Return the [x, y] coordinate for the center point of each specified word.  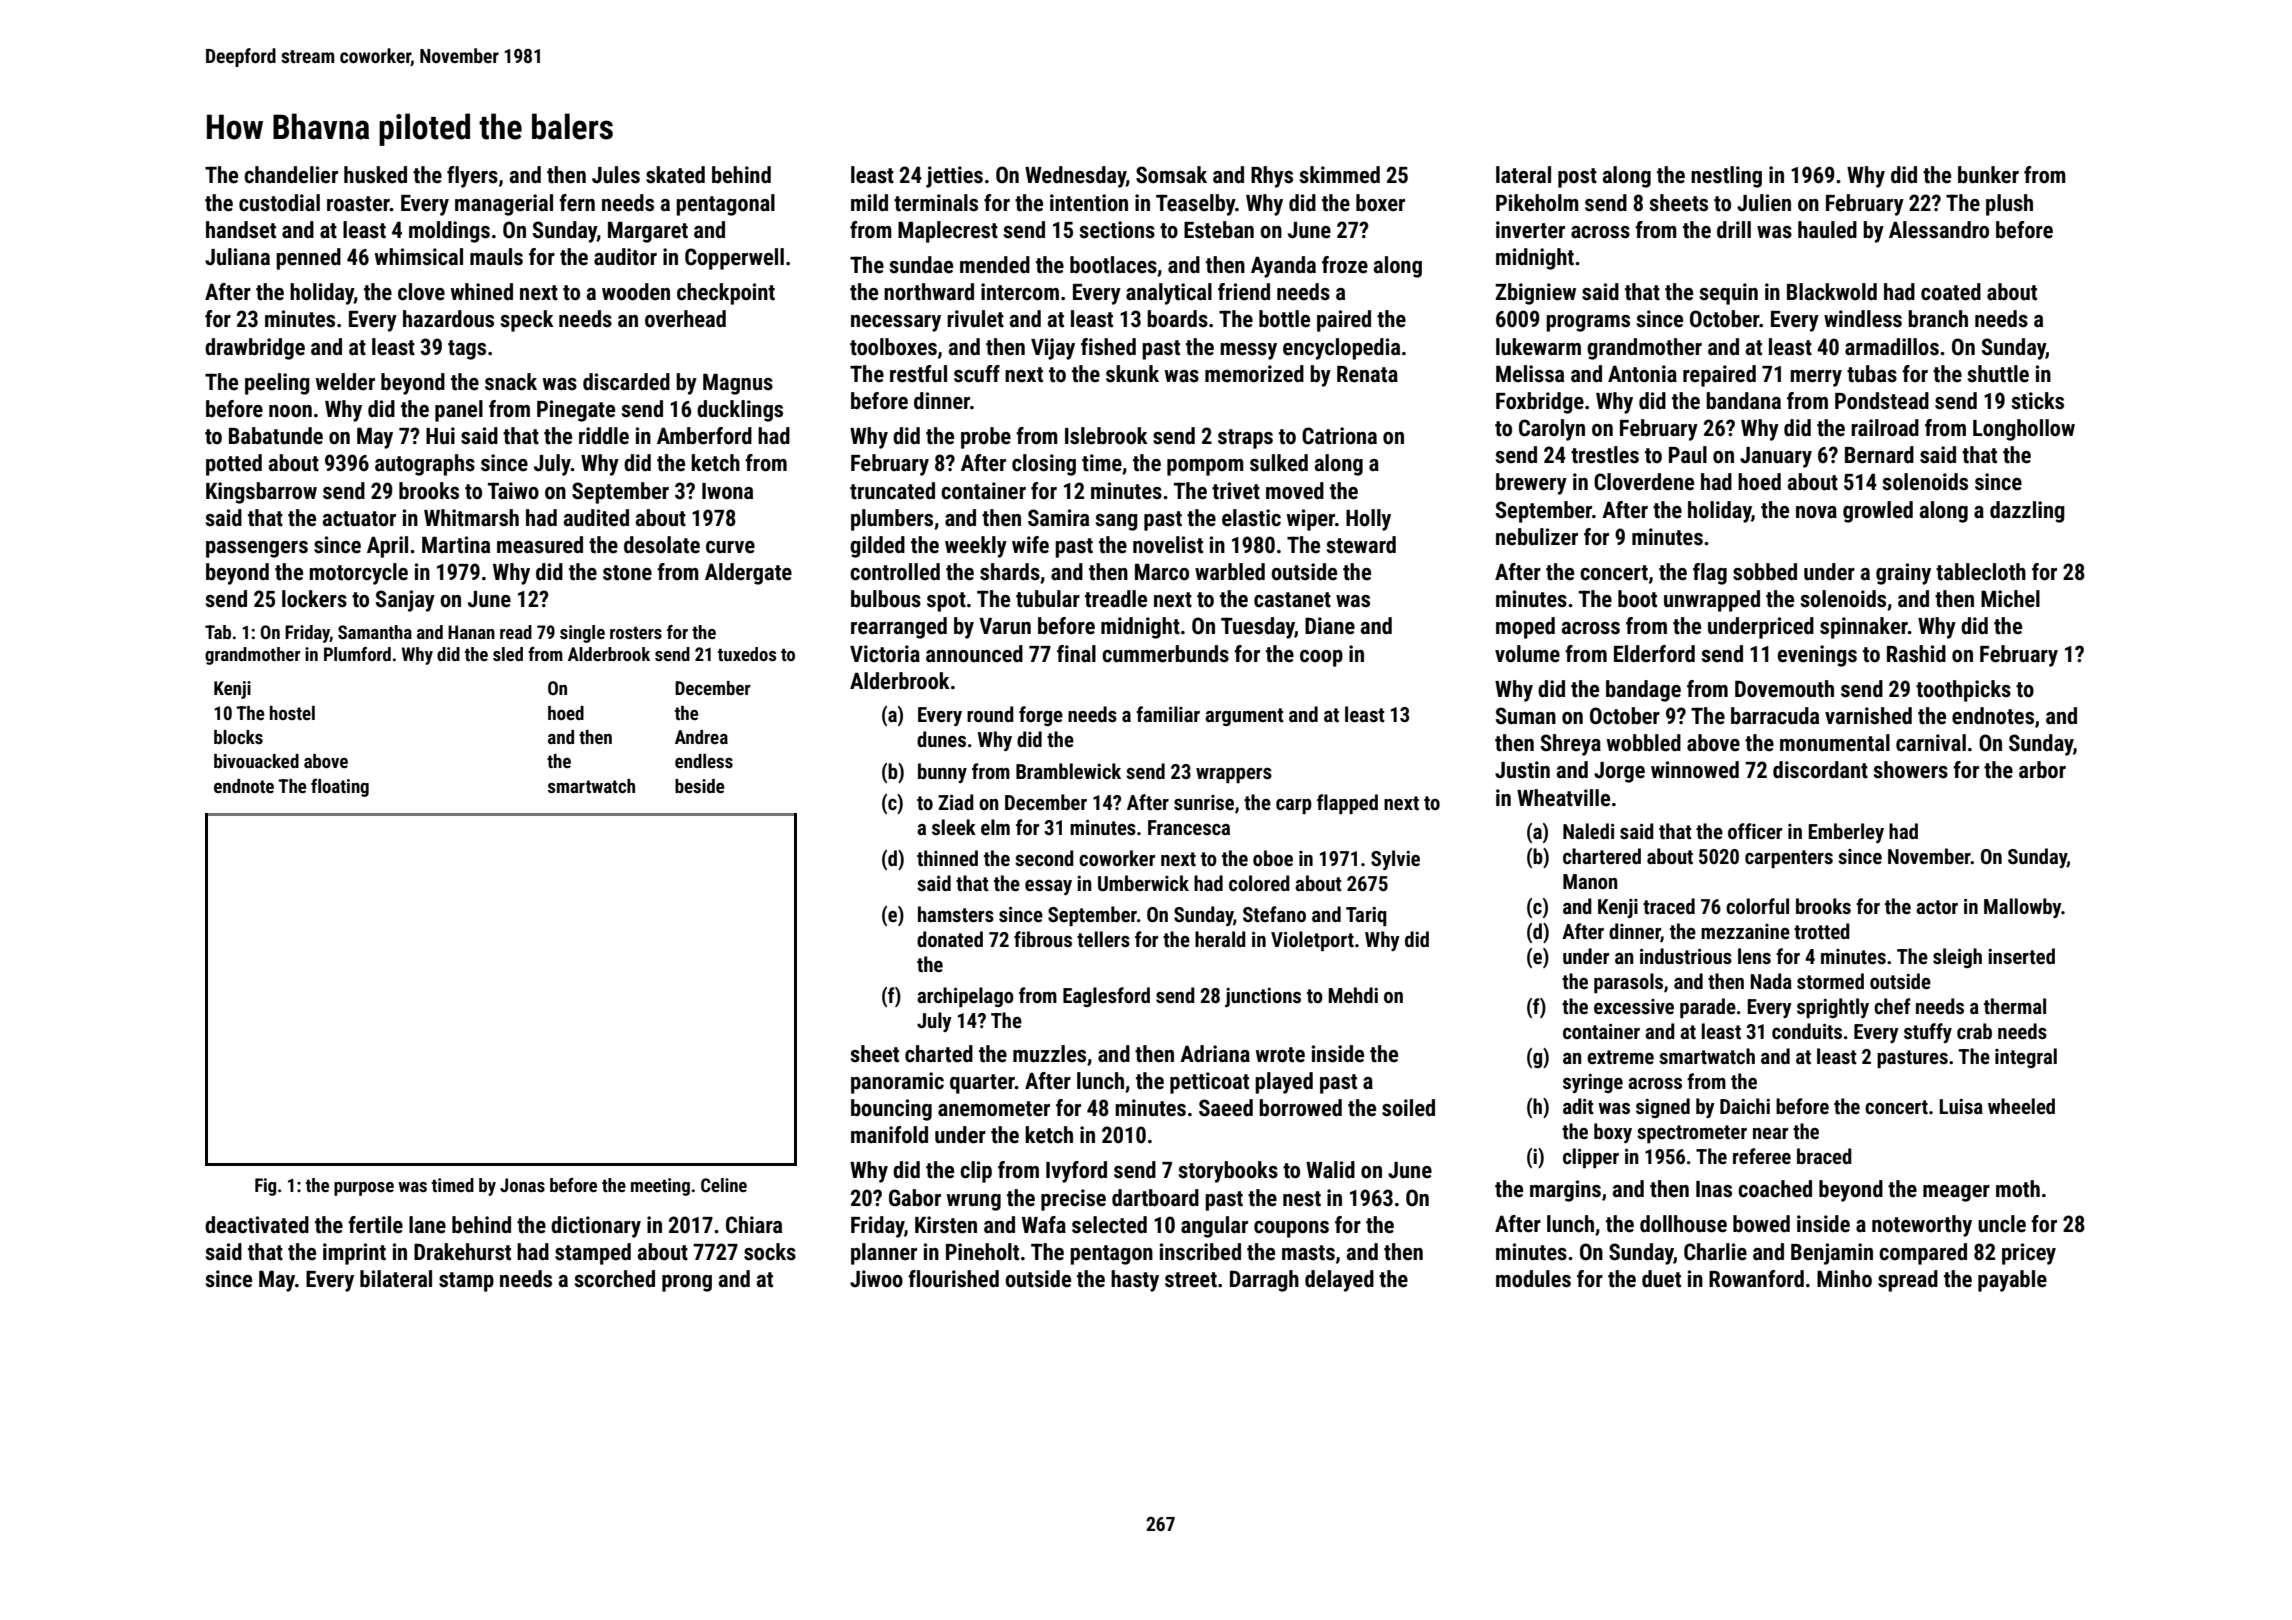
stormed [1830, 981]
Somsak [1171, 175]
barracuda [1775, 716]
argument [1244, 717]
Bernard [1879, 455]
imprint [354, 1254]
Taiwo [513, 491]
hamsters [956, 914]
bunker [1988, 175]
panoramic [897, 1083]
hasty [1135, 1281]
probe [986, 438]
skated [675, 175]
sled [508, 654]
